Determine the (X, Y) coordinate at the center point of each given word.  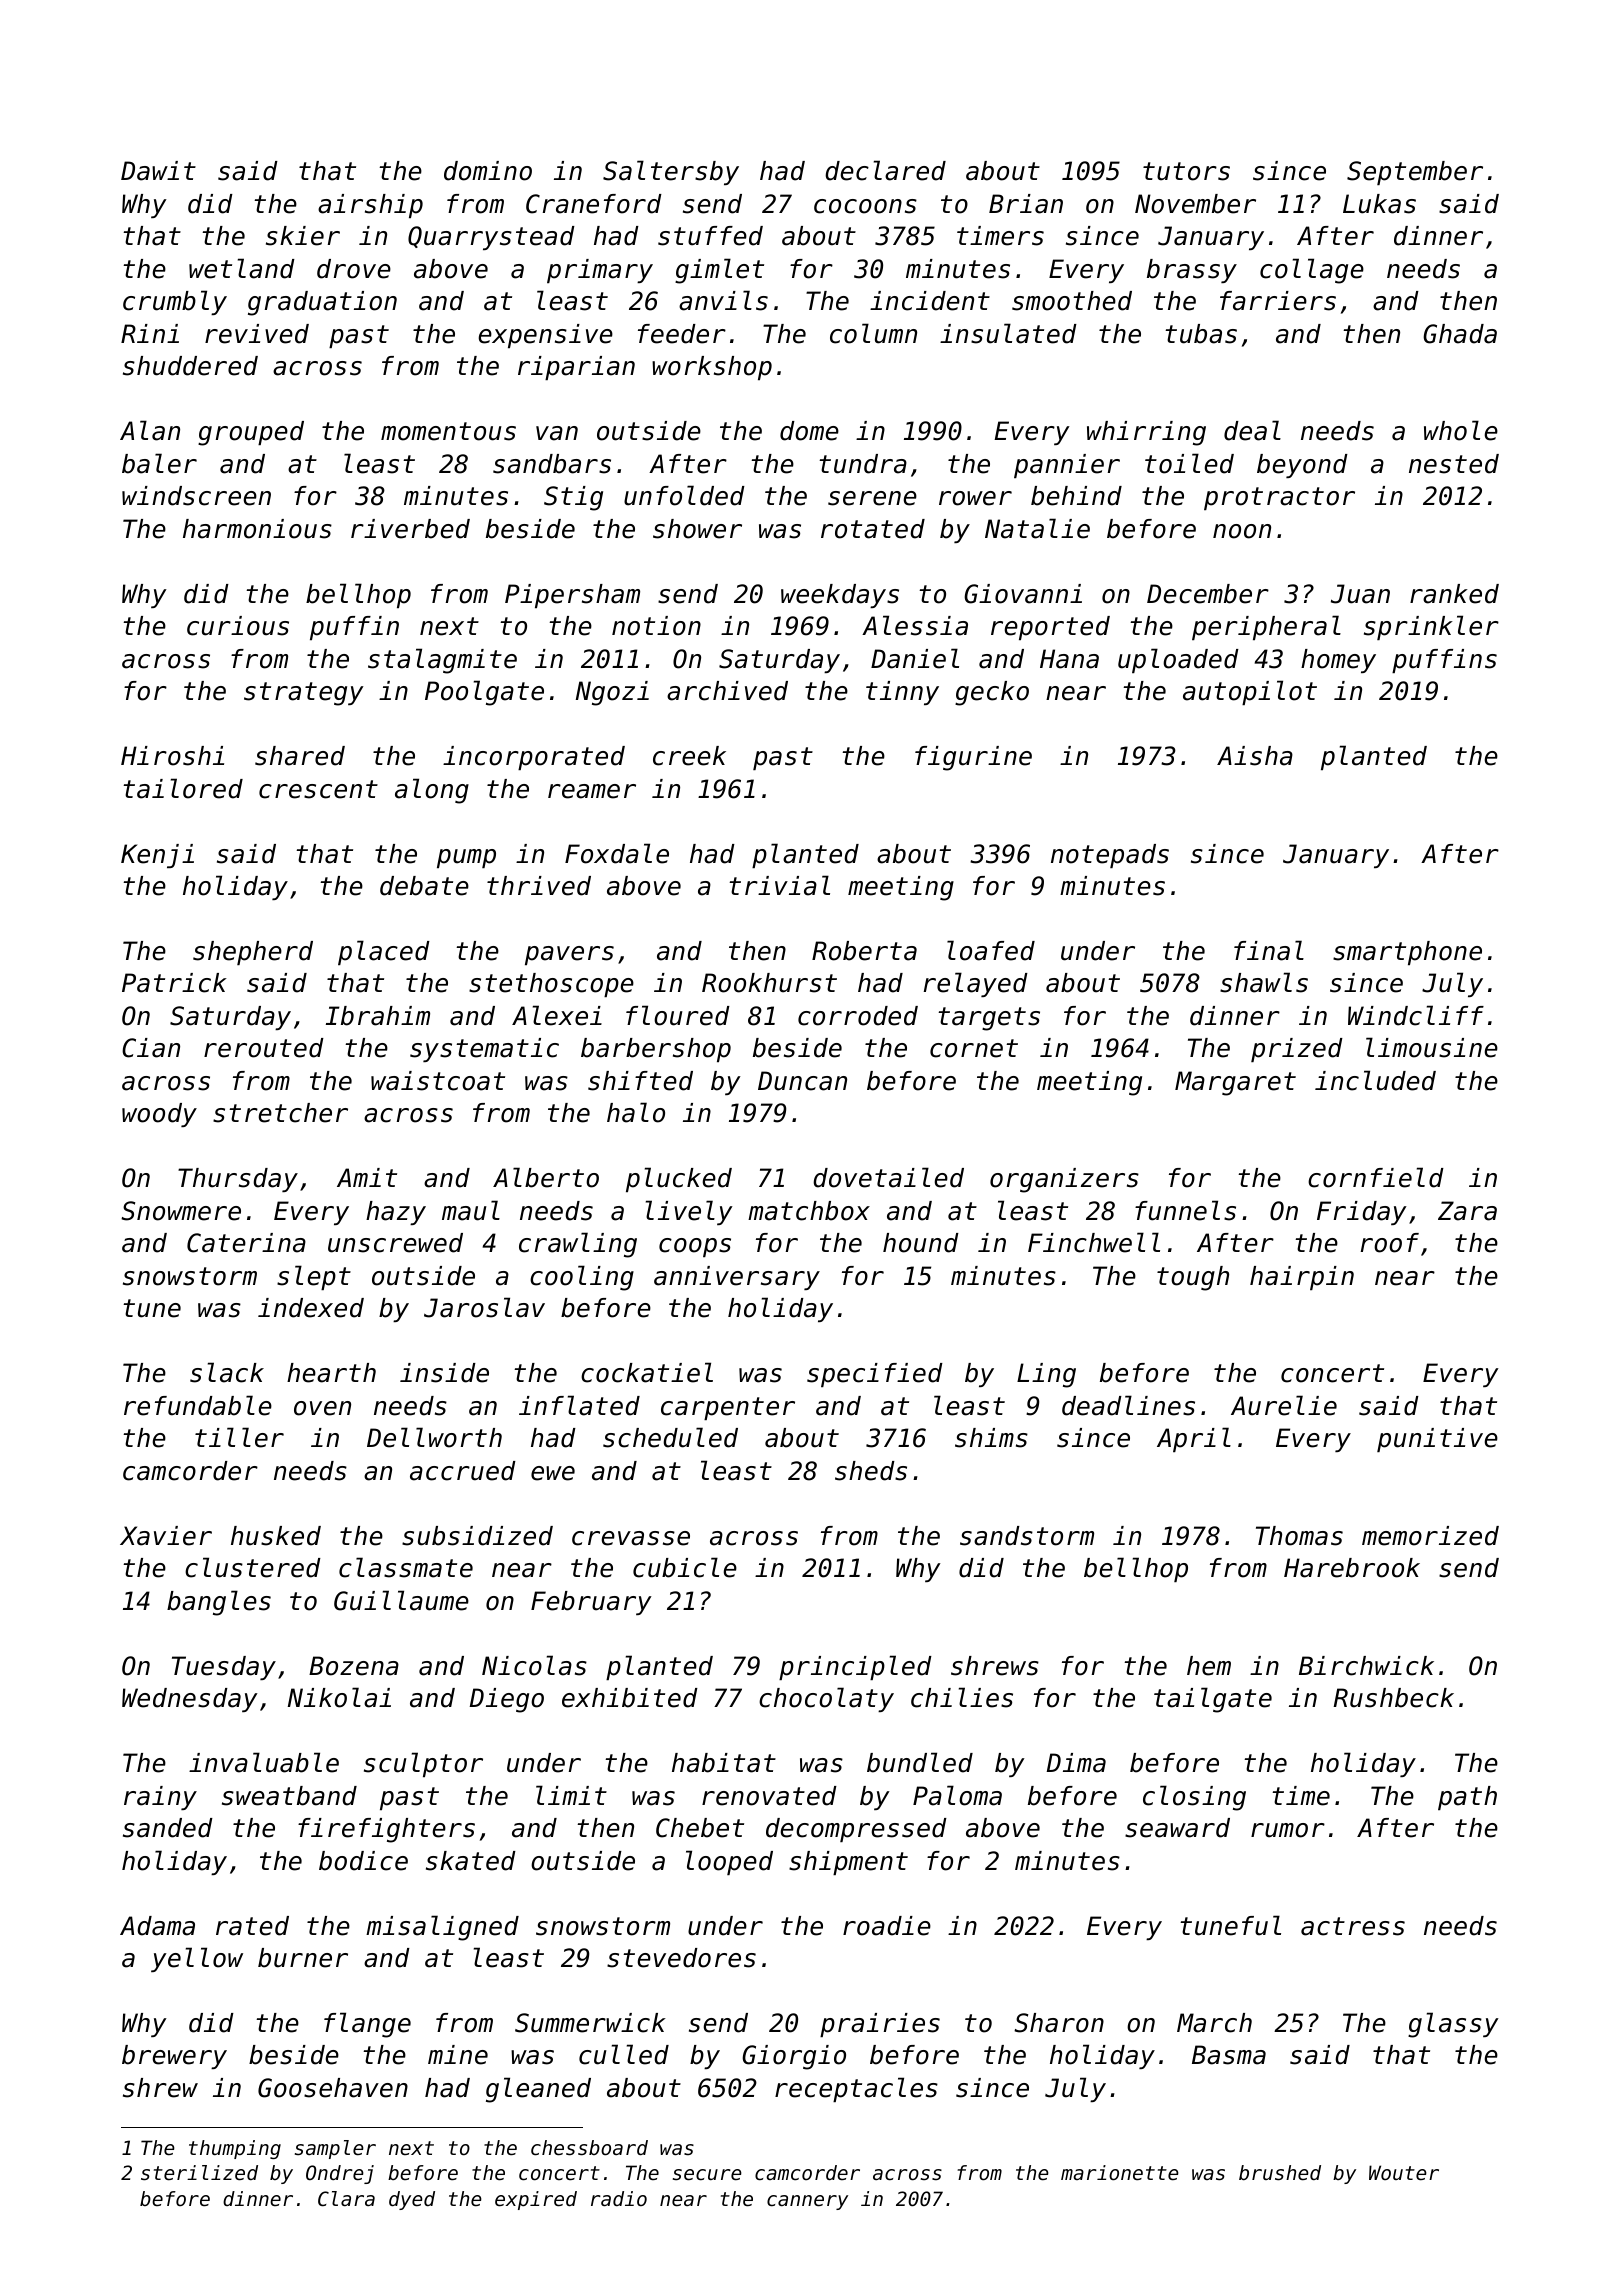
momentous (448, 431)
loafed (991, 950)
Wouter (1404, 2173)
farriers (1278, 301)
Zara (1467, 1211)
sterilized (199, 2173)
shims (991, 1438)
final (1269, 950)
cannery (807, 2202)
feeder (682, 334)
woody (159, 1115)
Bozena (354, 1666)
